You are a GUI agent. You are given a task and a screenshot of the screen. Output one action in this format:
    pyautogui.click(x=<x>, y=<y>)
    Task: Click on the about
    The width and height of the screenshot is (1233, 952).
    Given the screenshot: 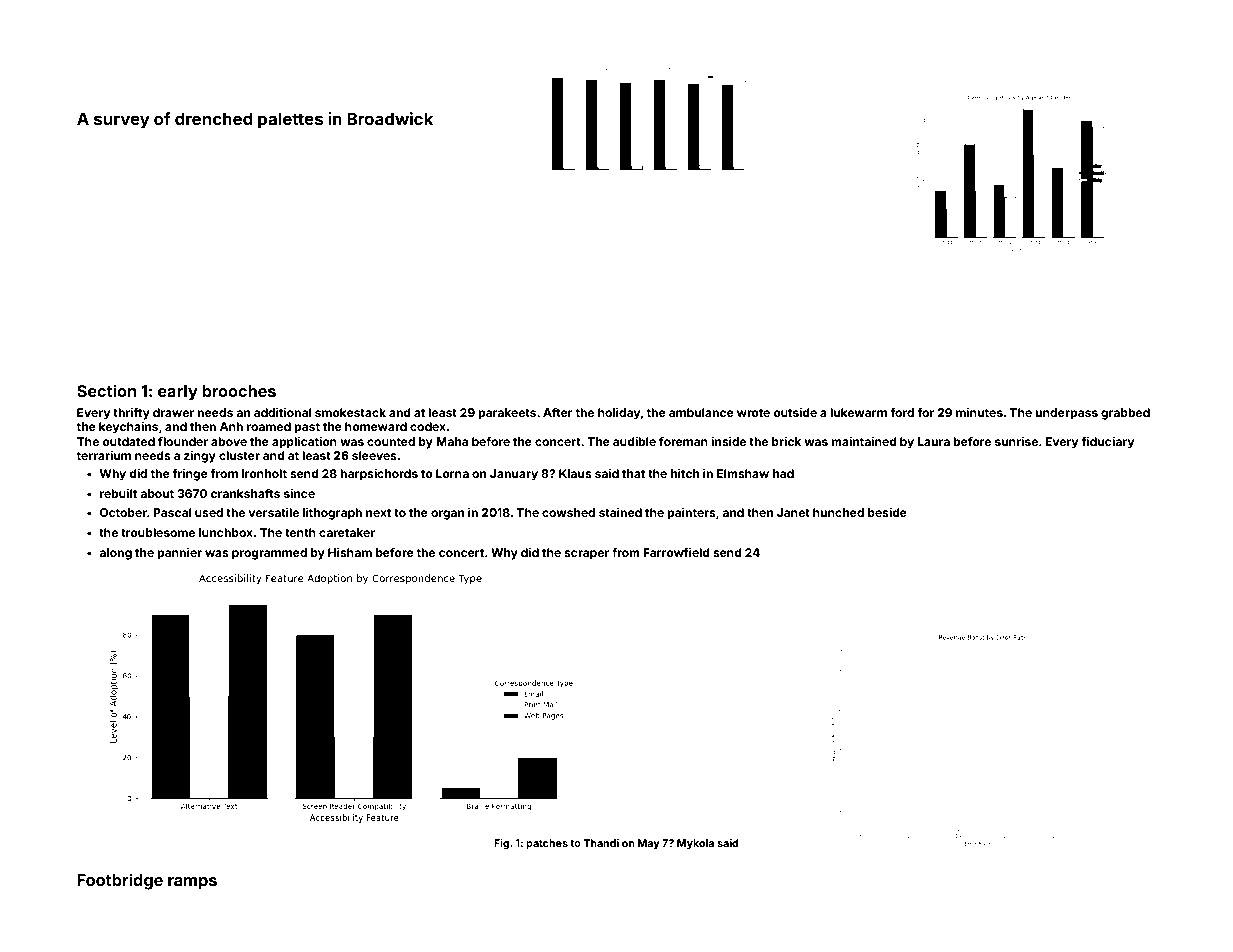 What is the action you would take?
    pyautogui.click(x=157, y=493)
